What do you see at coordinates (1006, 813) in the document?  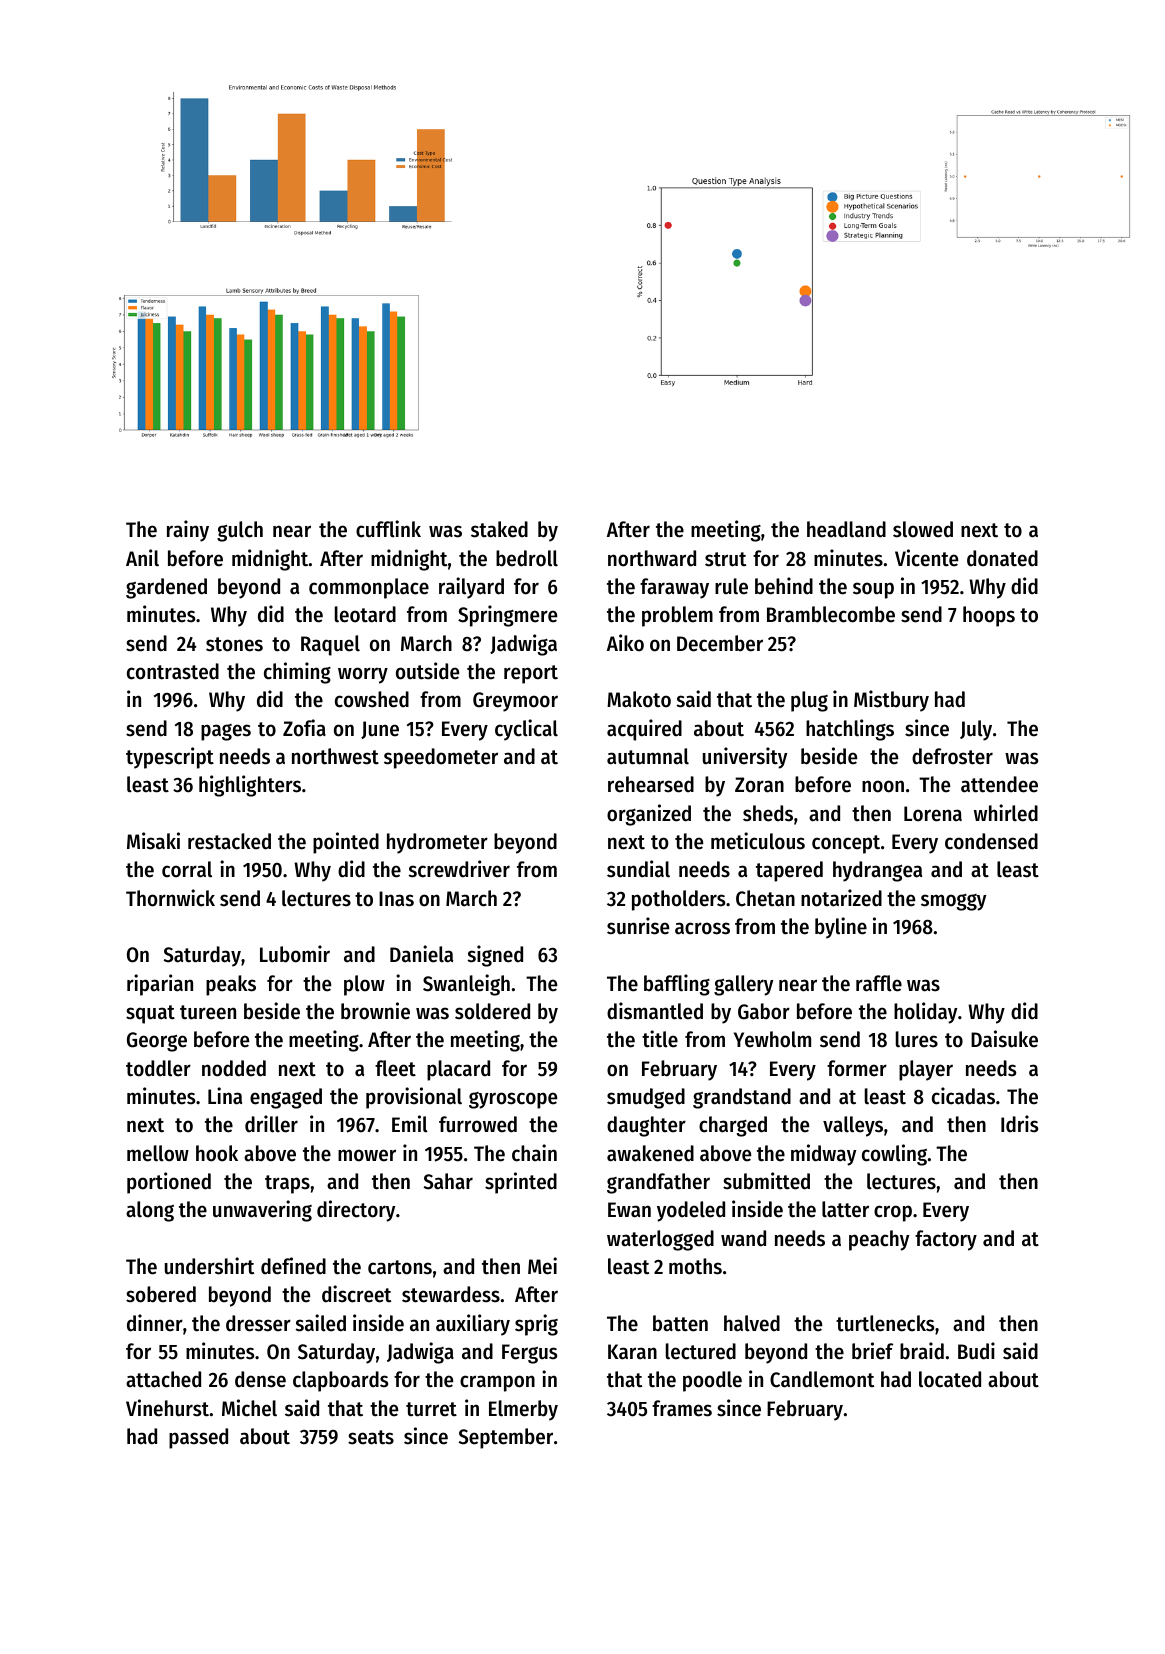 I see `whirled` at bounding box center [1006, 813].
